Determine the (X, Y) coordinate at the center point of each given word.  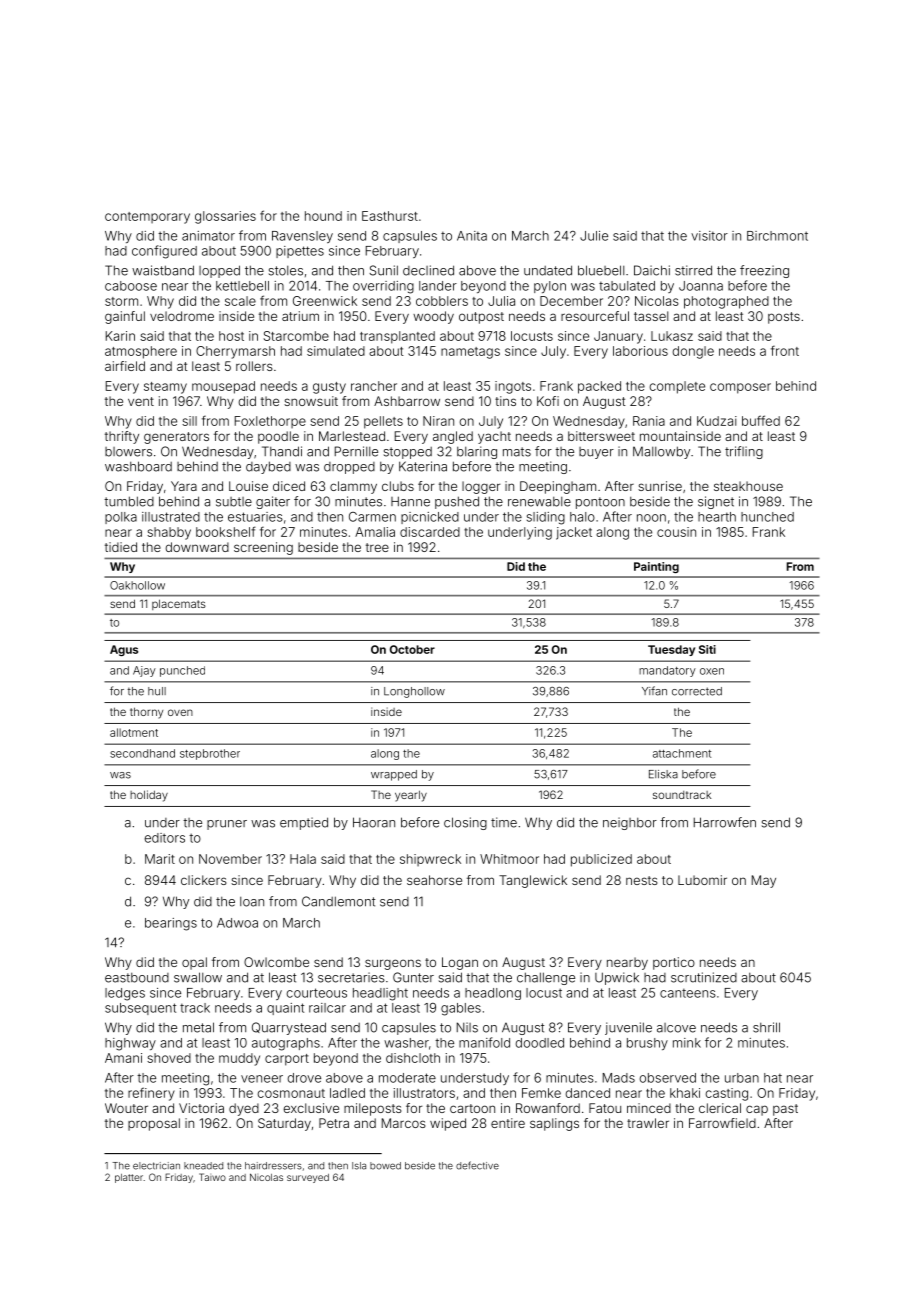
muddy (239, 1059)
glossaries (225, 217)
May (764, 881)
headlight (380, 994)
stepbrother (210, 754)
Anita (472, 236)
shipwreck (430, 860)
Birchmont (777, 236)
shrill (766, 1027)
